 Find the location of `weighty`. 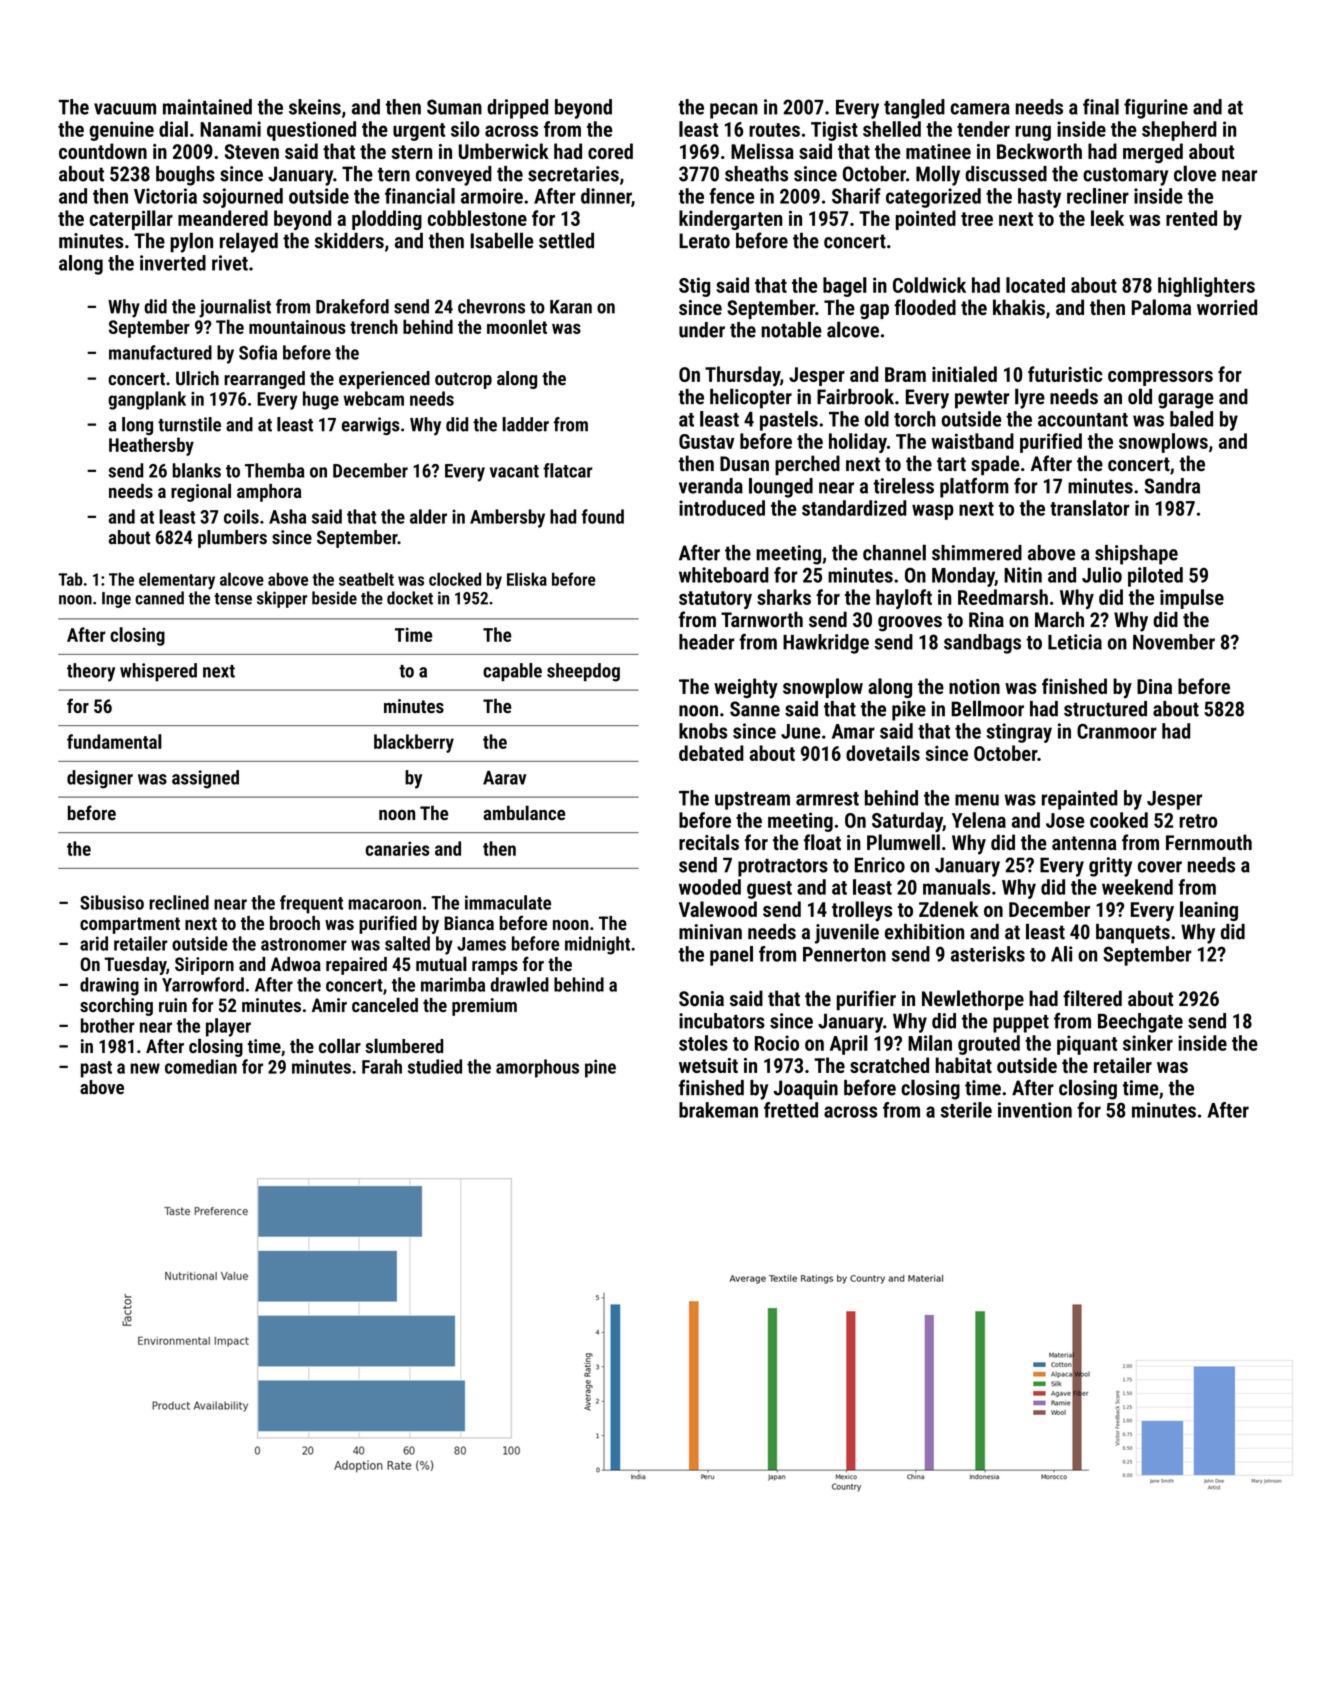

weighty is located at coordinates (746, 688).
